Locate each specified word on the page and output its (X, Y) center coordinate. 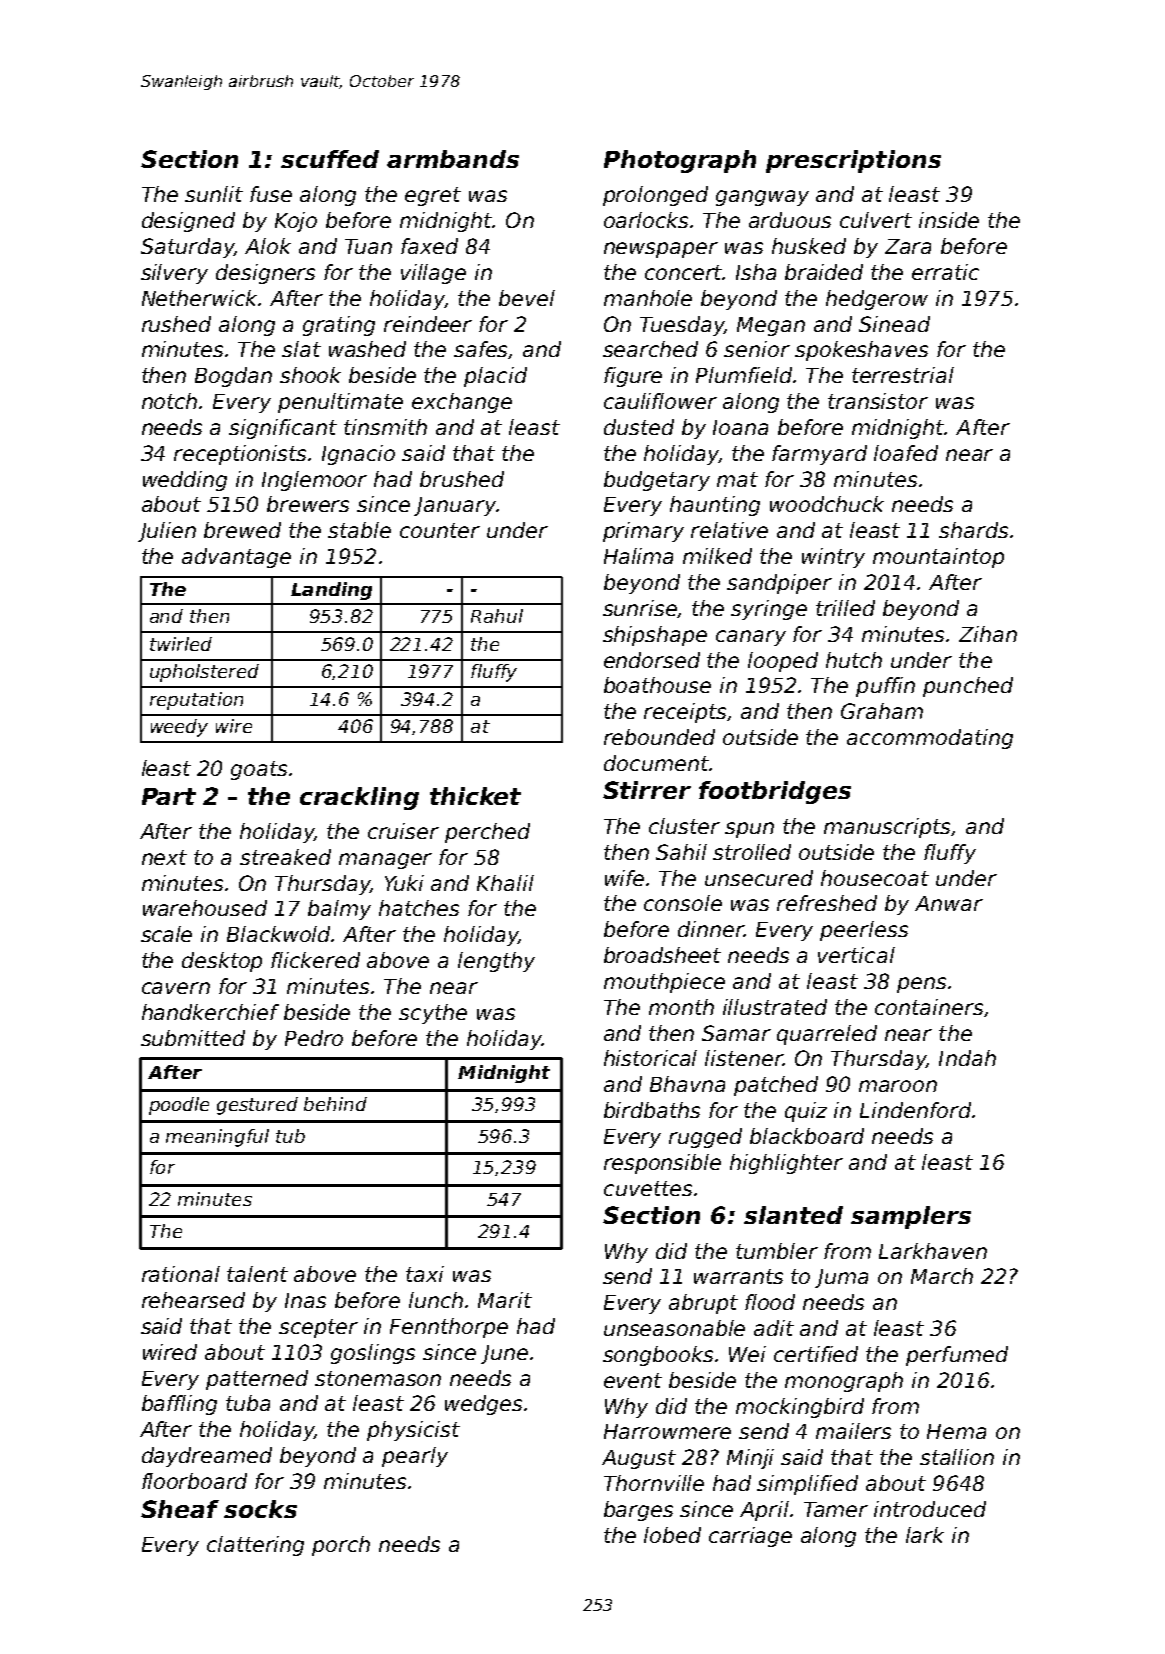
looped (783, 662)
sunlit (214, 194)
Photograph (680, 161)
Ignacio (358, 455)
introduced (930, 1509)
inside (949, 220)
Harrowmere (667, 1431)
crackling (359, 798)
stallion (957, 1457)
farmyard (819, 455)
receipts (685, 713)
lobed (672, 1535)
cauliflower (660, 401)
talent (257, 1274)
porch (341, 1546)
